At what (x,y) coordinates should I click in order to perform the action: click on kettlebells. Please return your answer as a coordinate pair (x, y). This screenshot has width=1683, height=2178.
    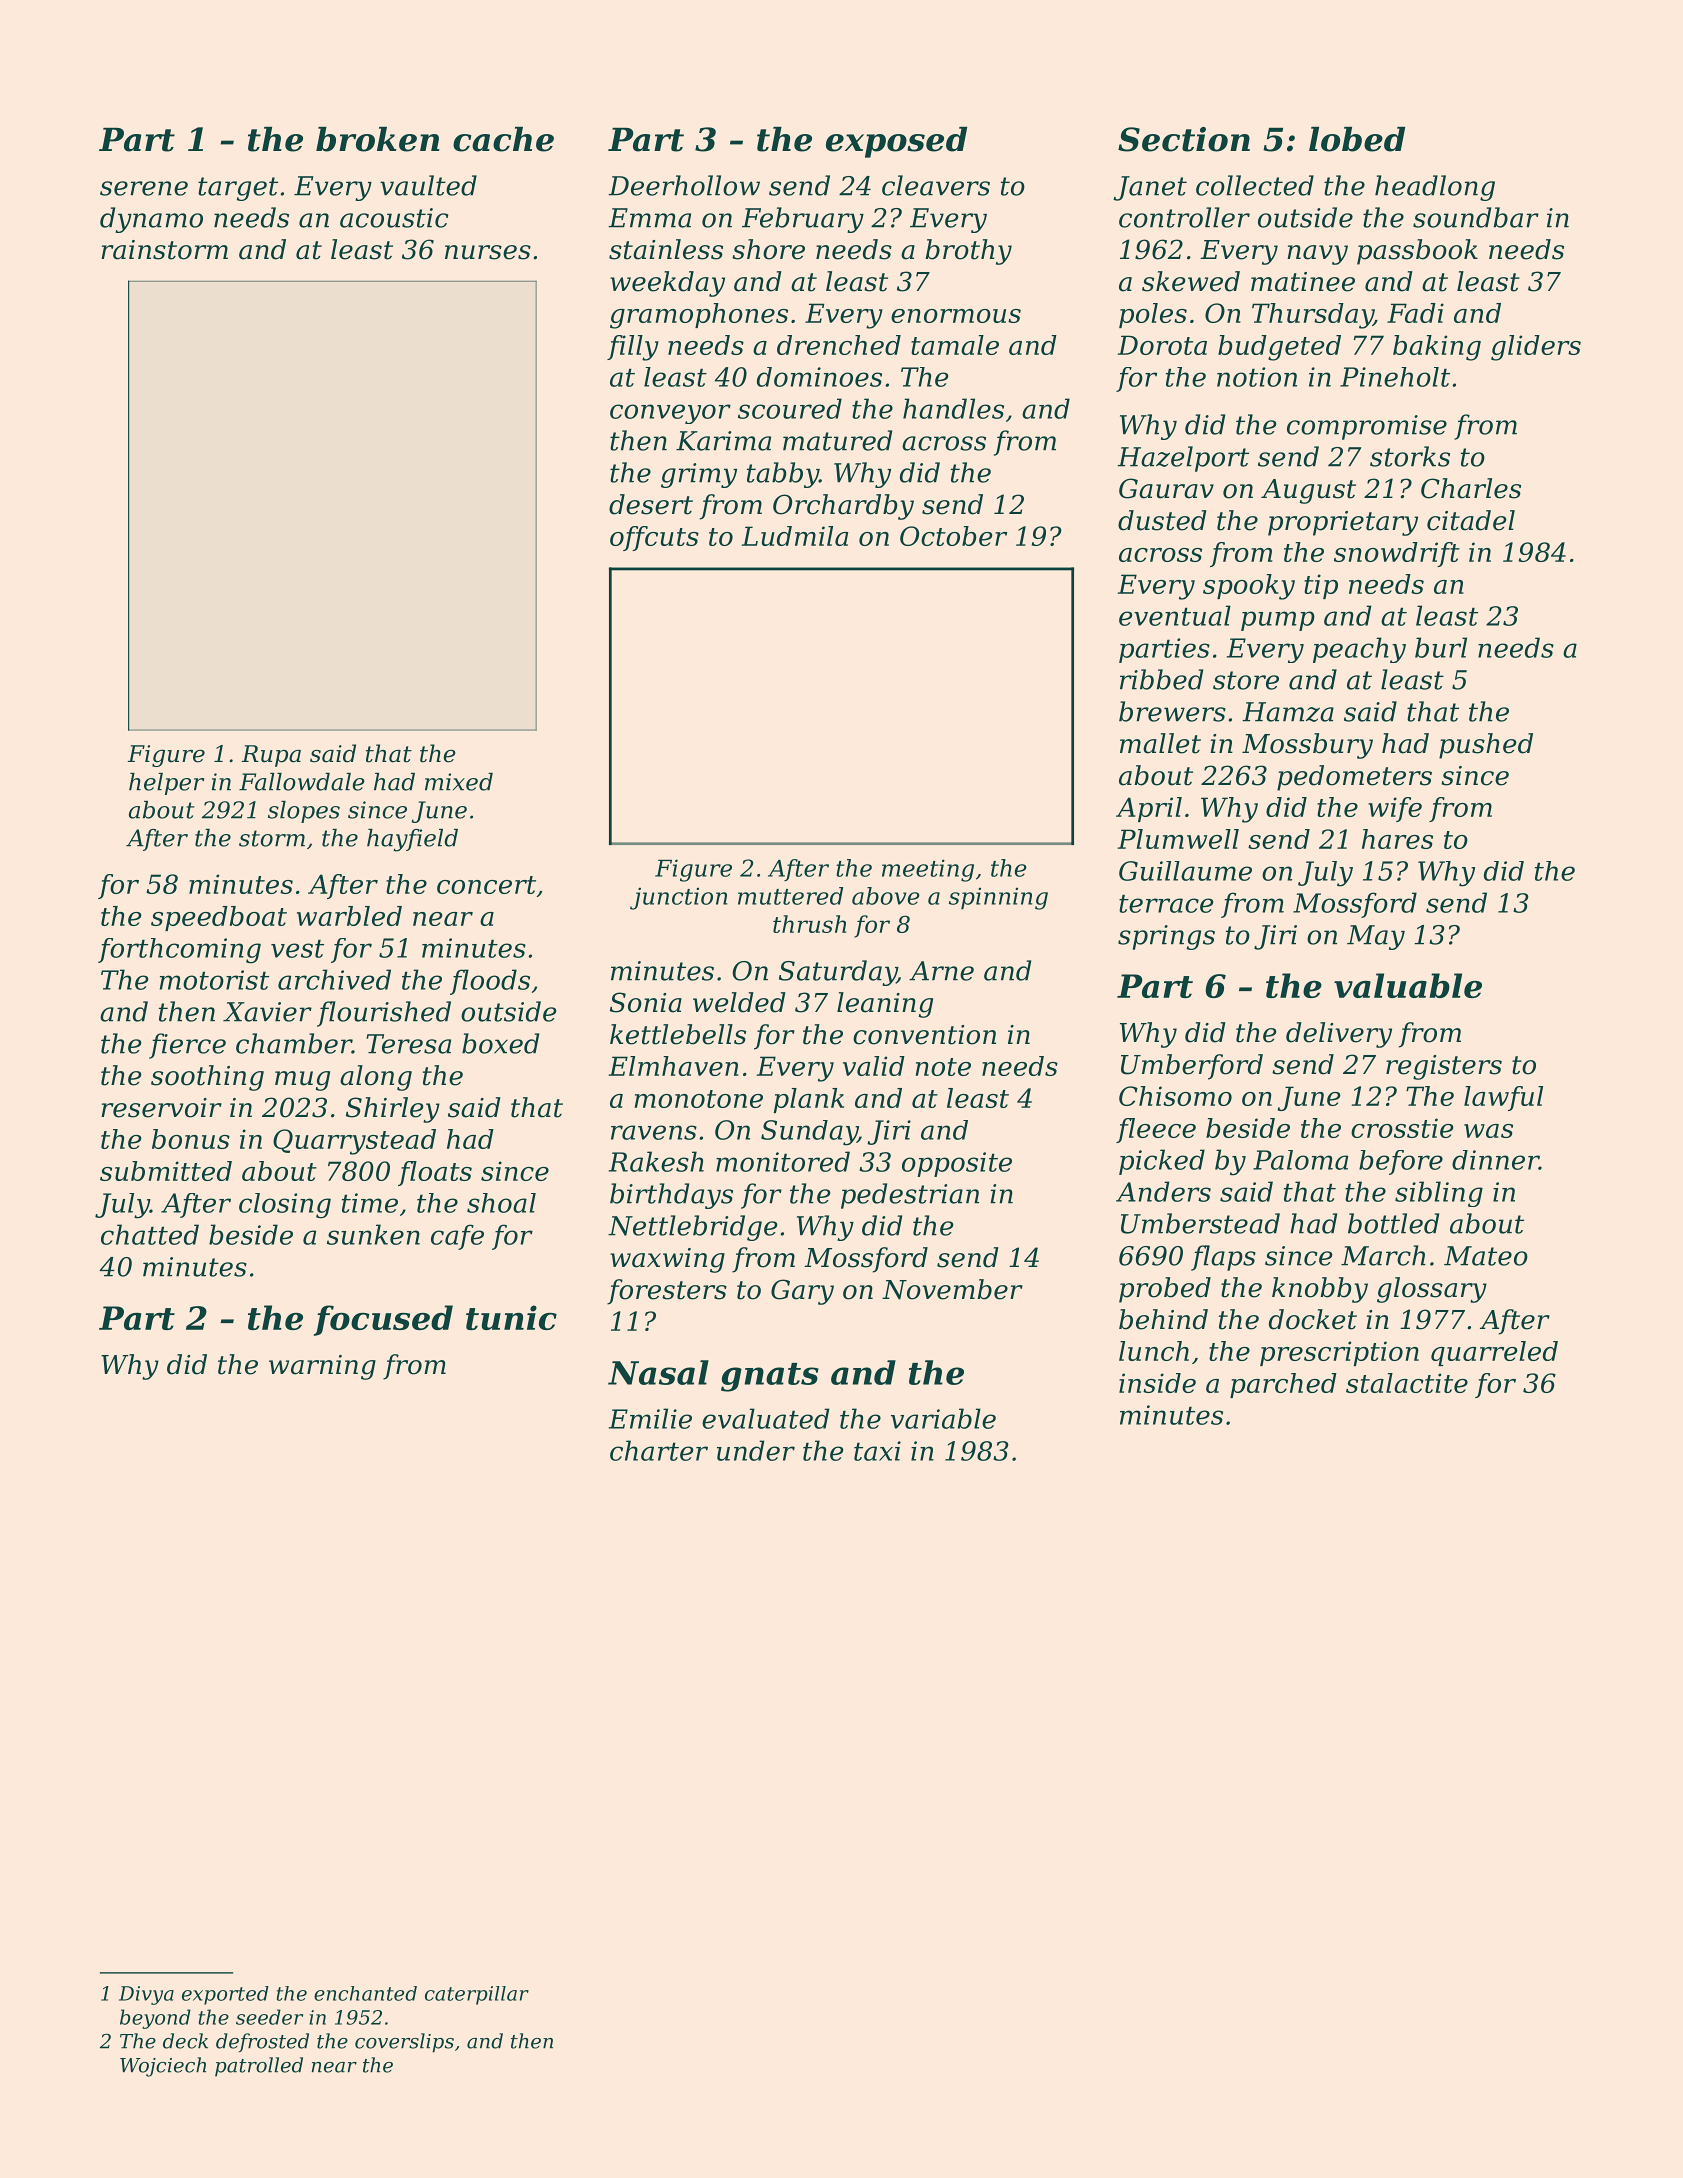
    Looking at the image, I should click on (678, 1034).
